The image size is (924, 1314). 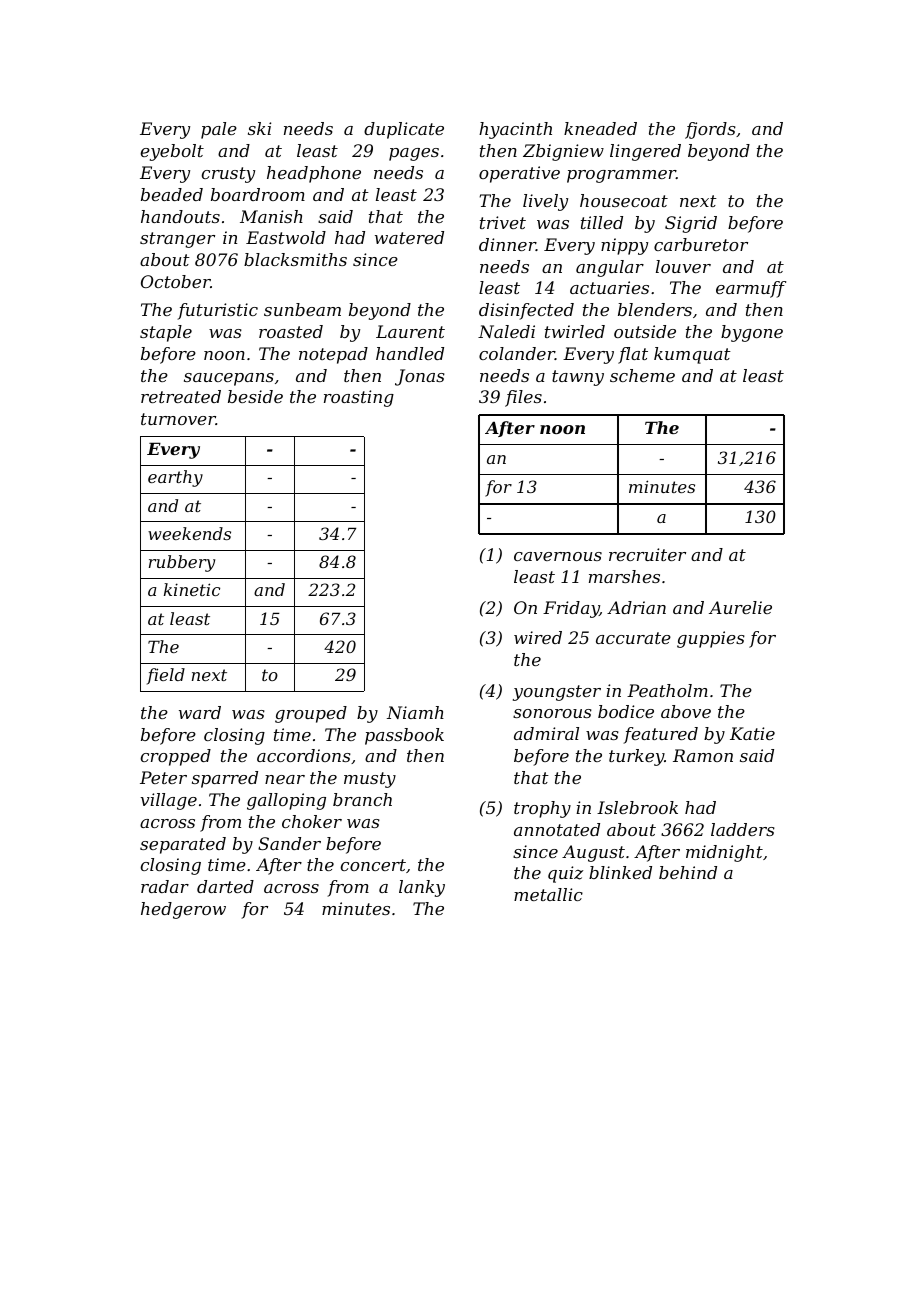 I want to click on dinner, so click(x=507, y=244).
